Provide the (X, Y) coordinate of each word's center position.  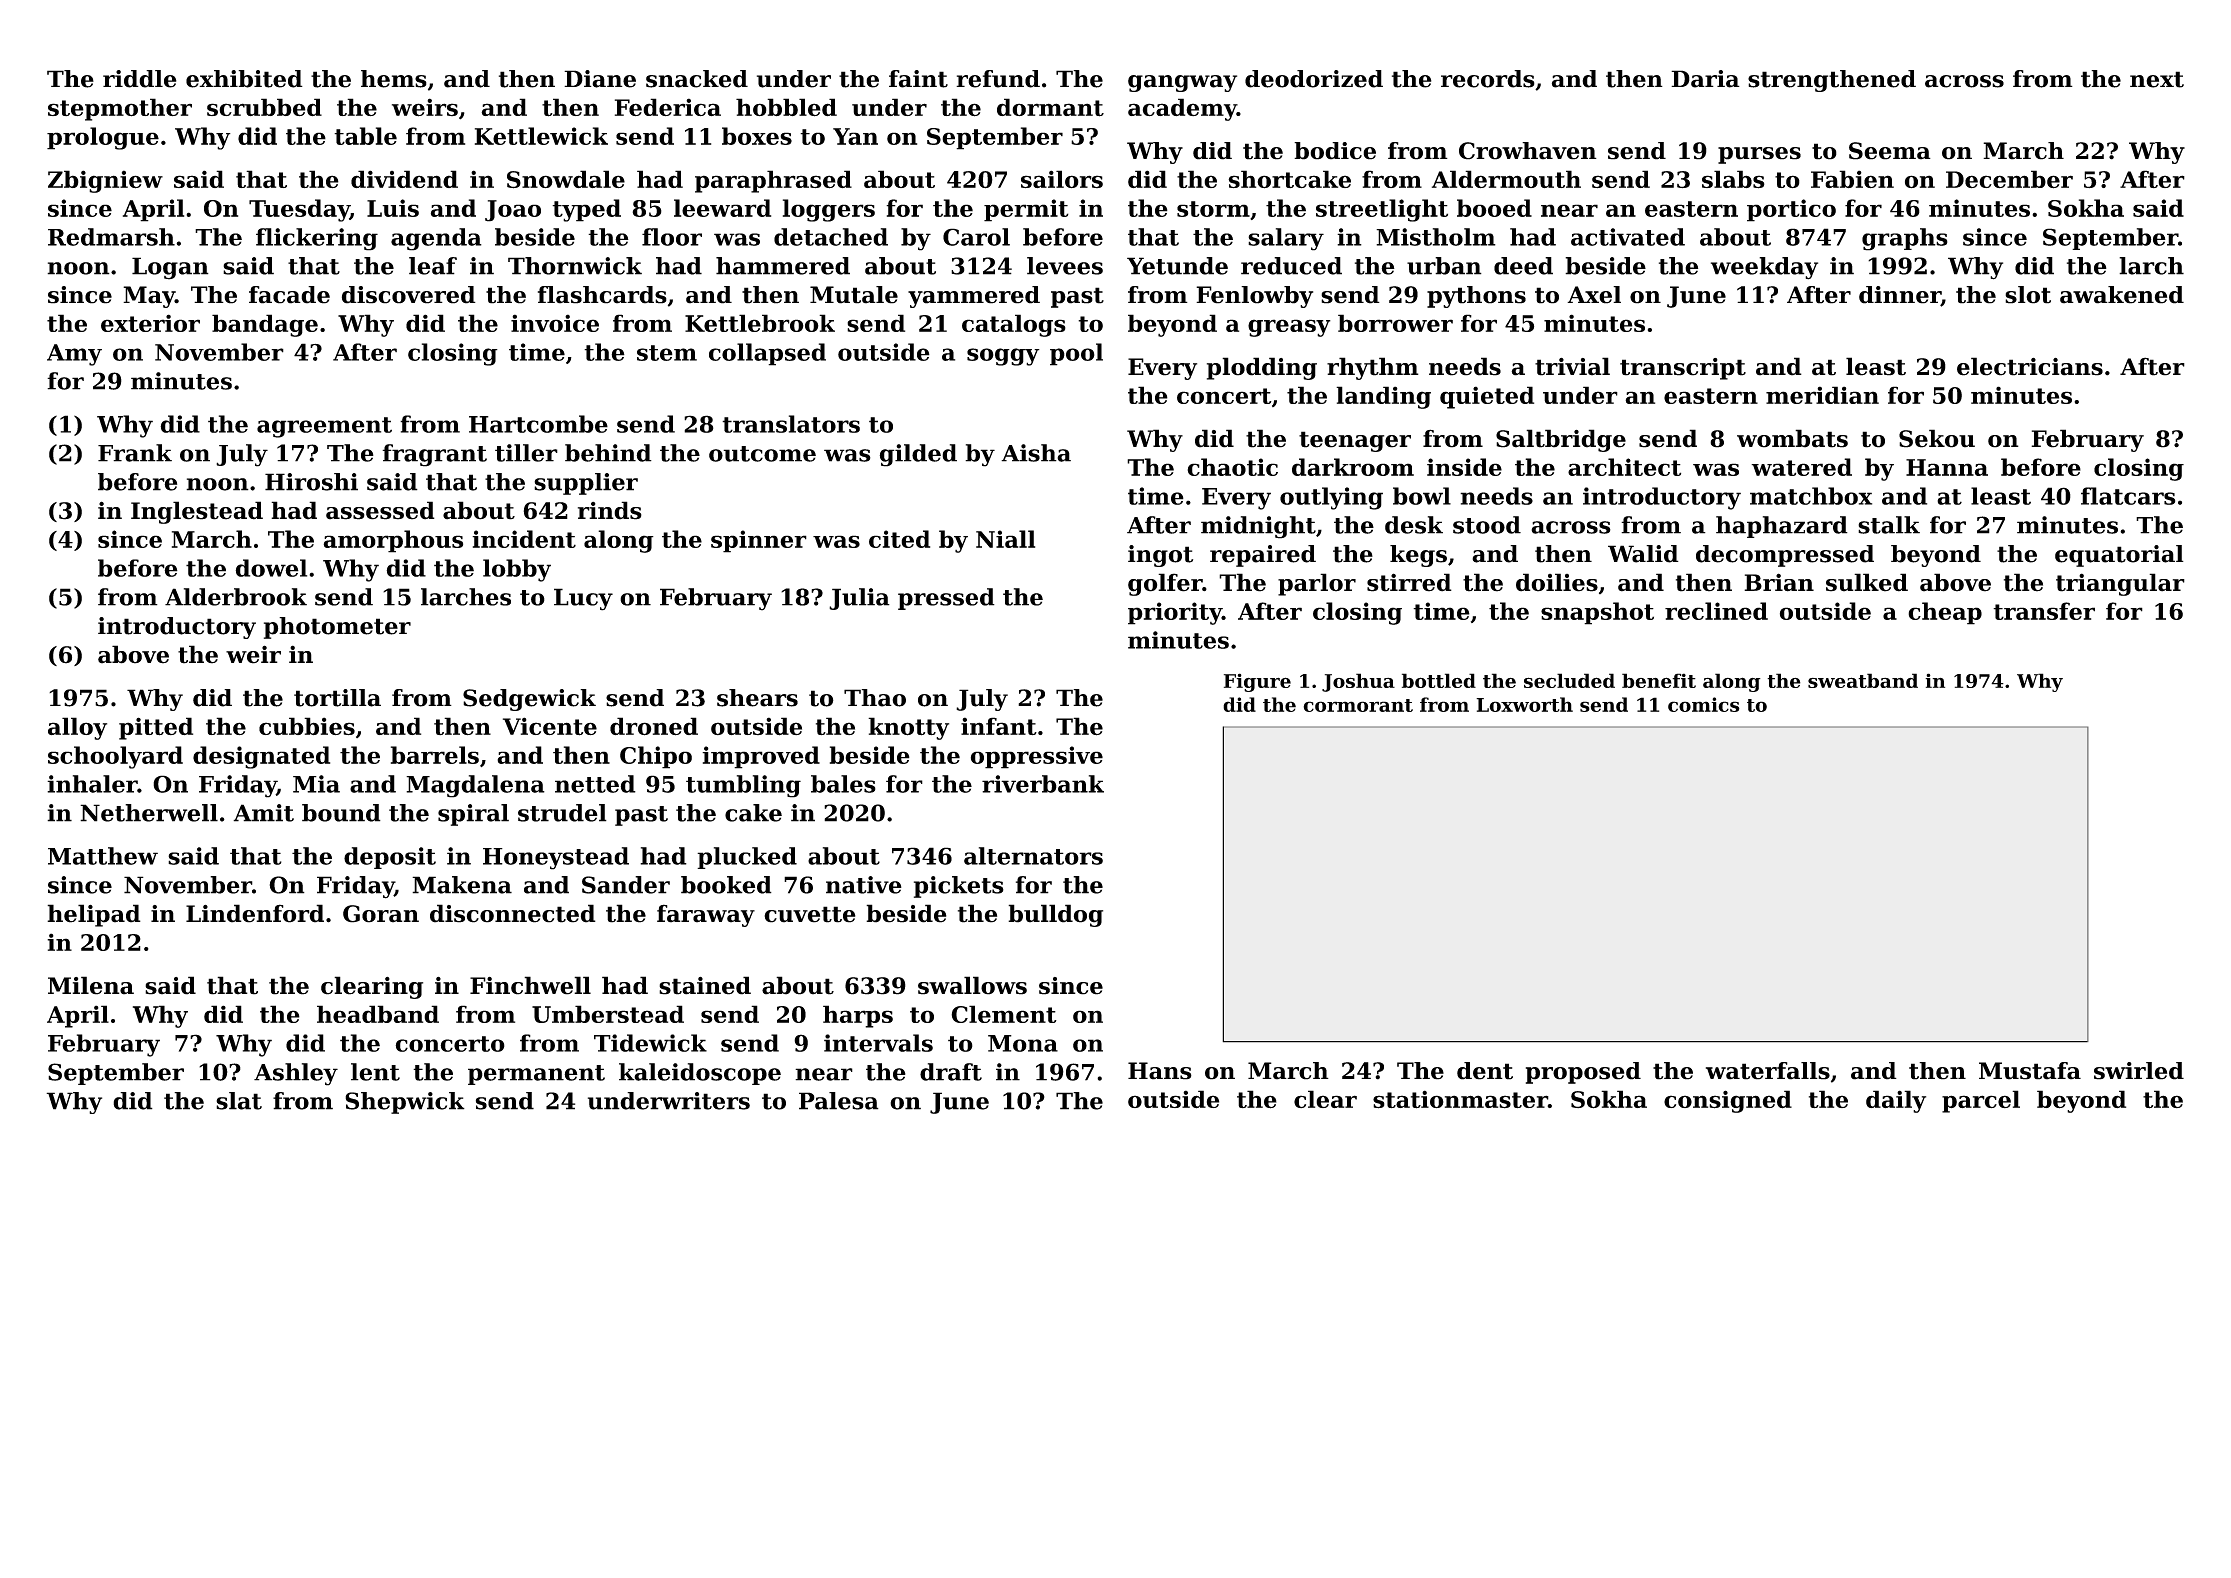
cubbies (307, 726)
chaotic (1232, 467)
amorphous (393, 541)
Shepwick (405, 1103)
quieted (1487, 397)
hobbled (786, 107)
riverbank (1043, 784)
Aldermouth (1506, 179)
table (365, 136)
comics (1704, 704)
